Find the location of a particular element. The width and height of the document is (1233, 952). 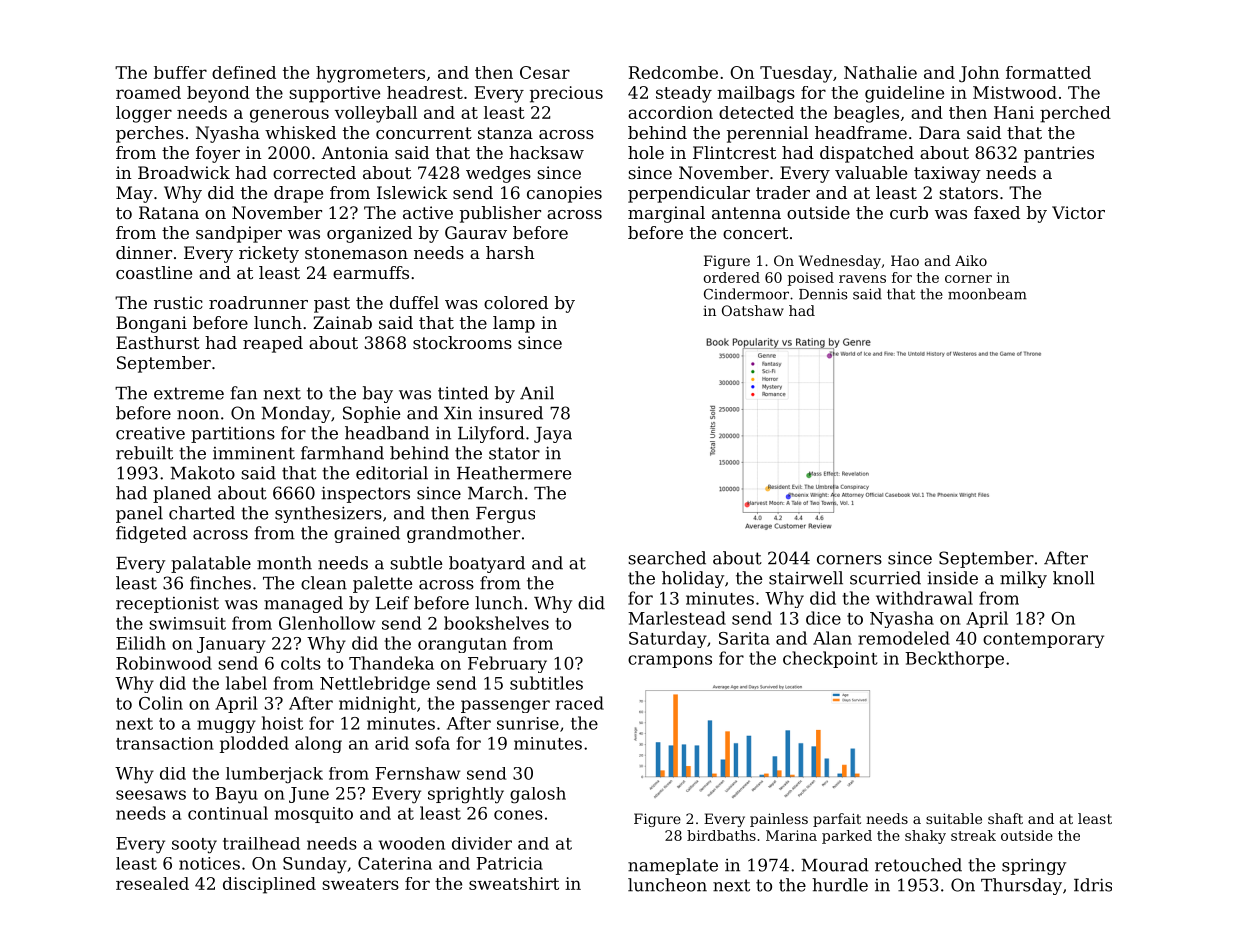

drape is located at coordinates (298, 194).
